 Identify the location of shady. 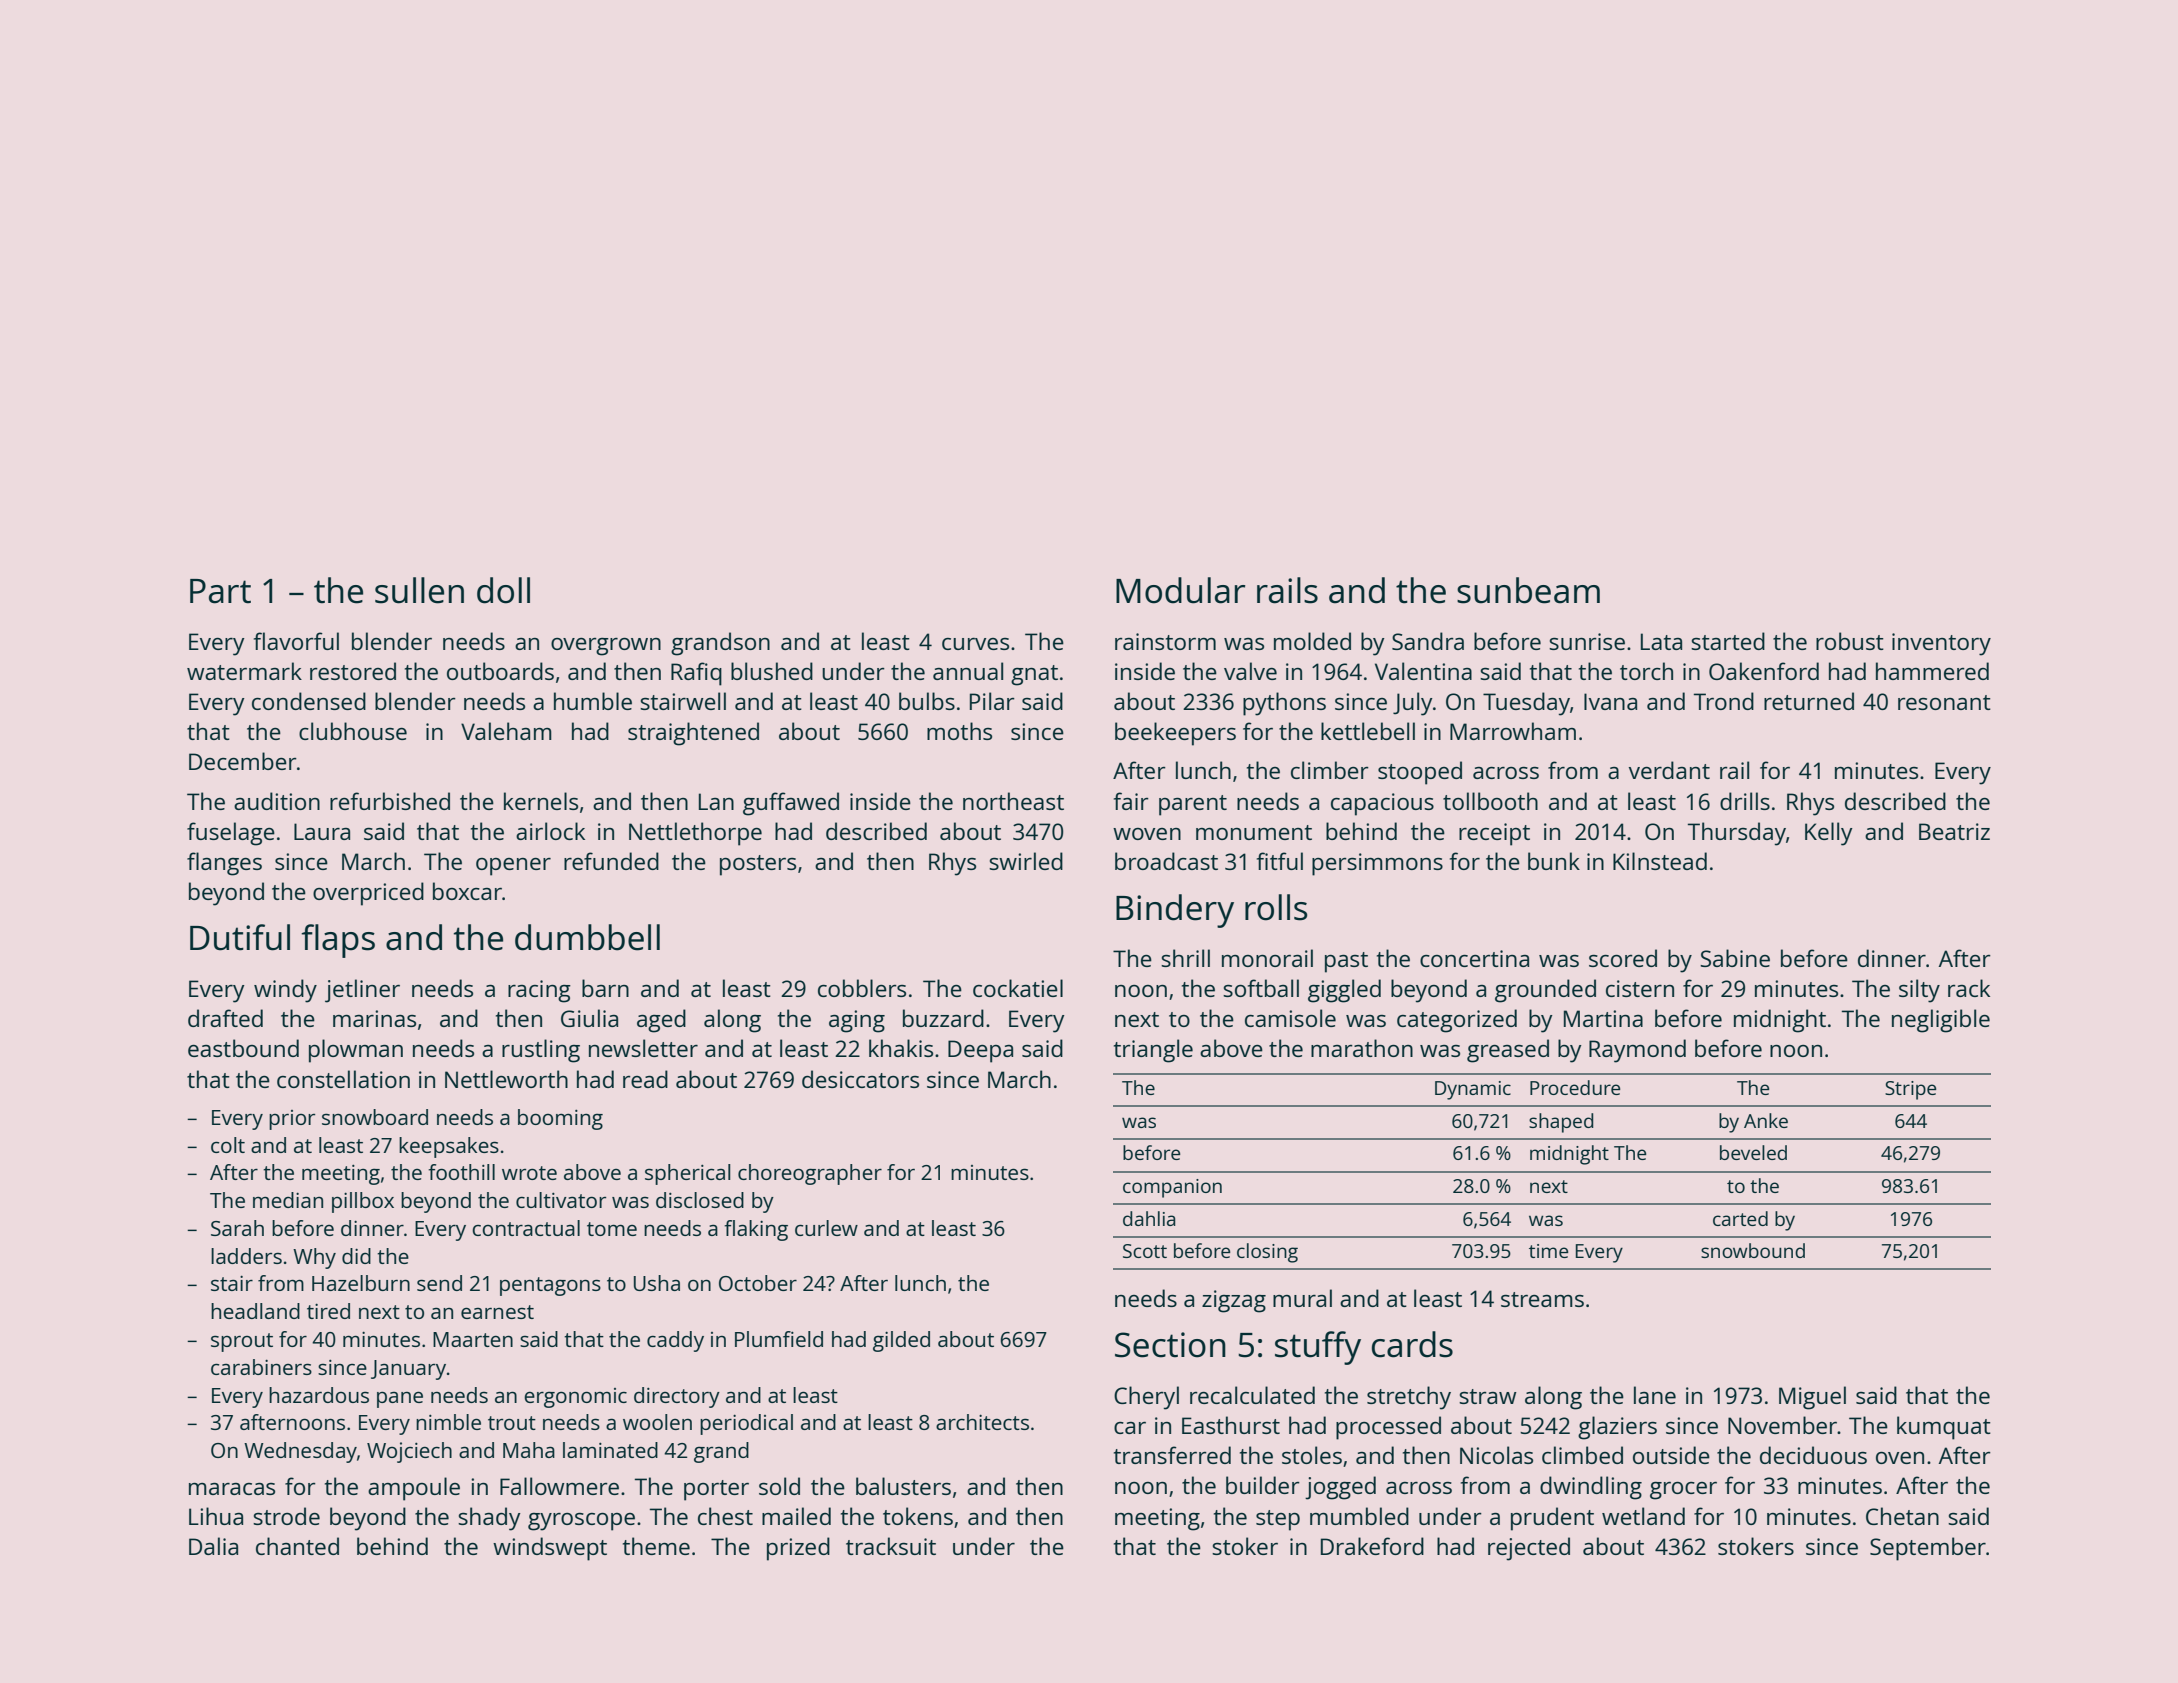
(489, 1519).
